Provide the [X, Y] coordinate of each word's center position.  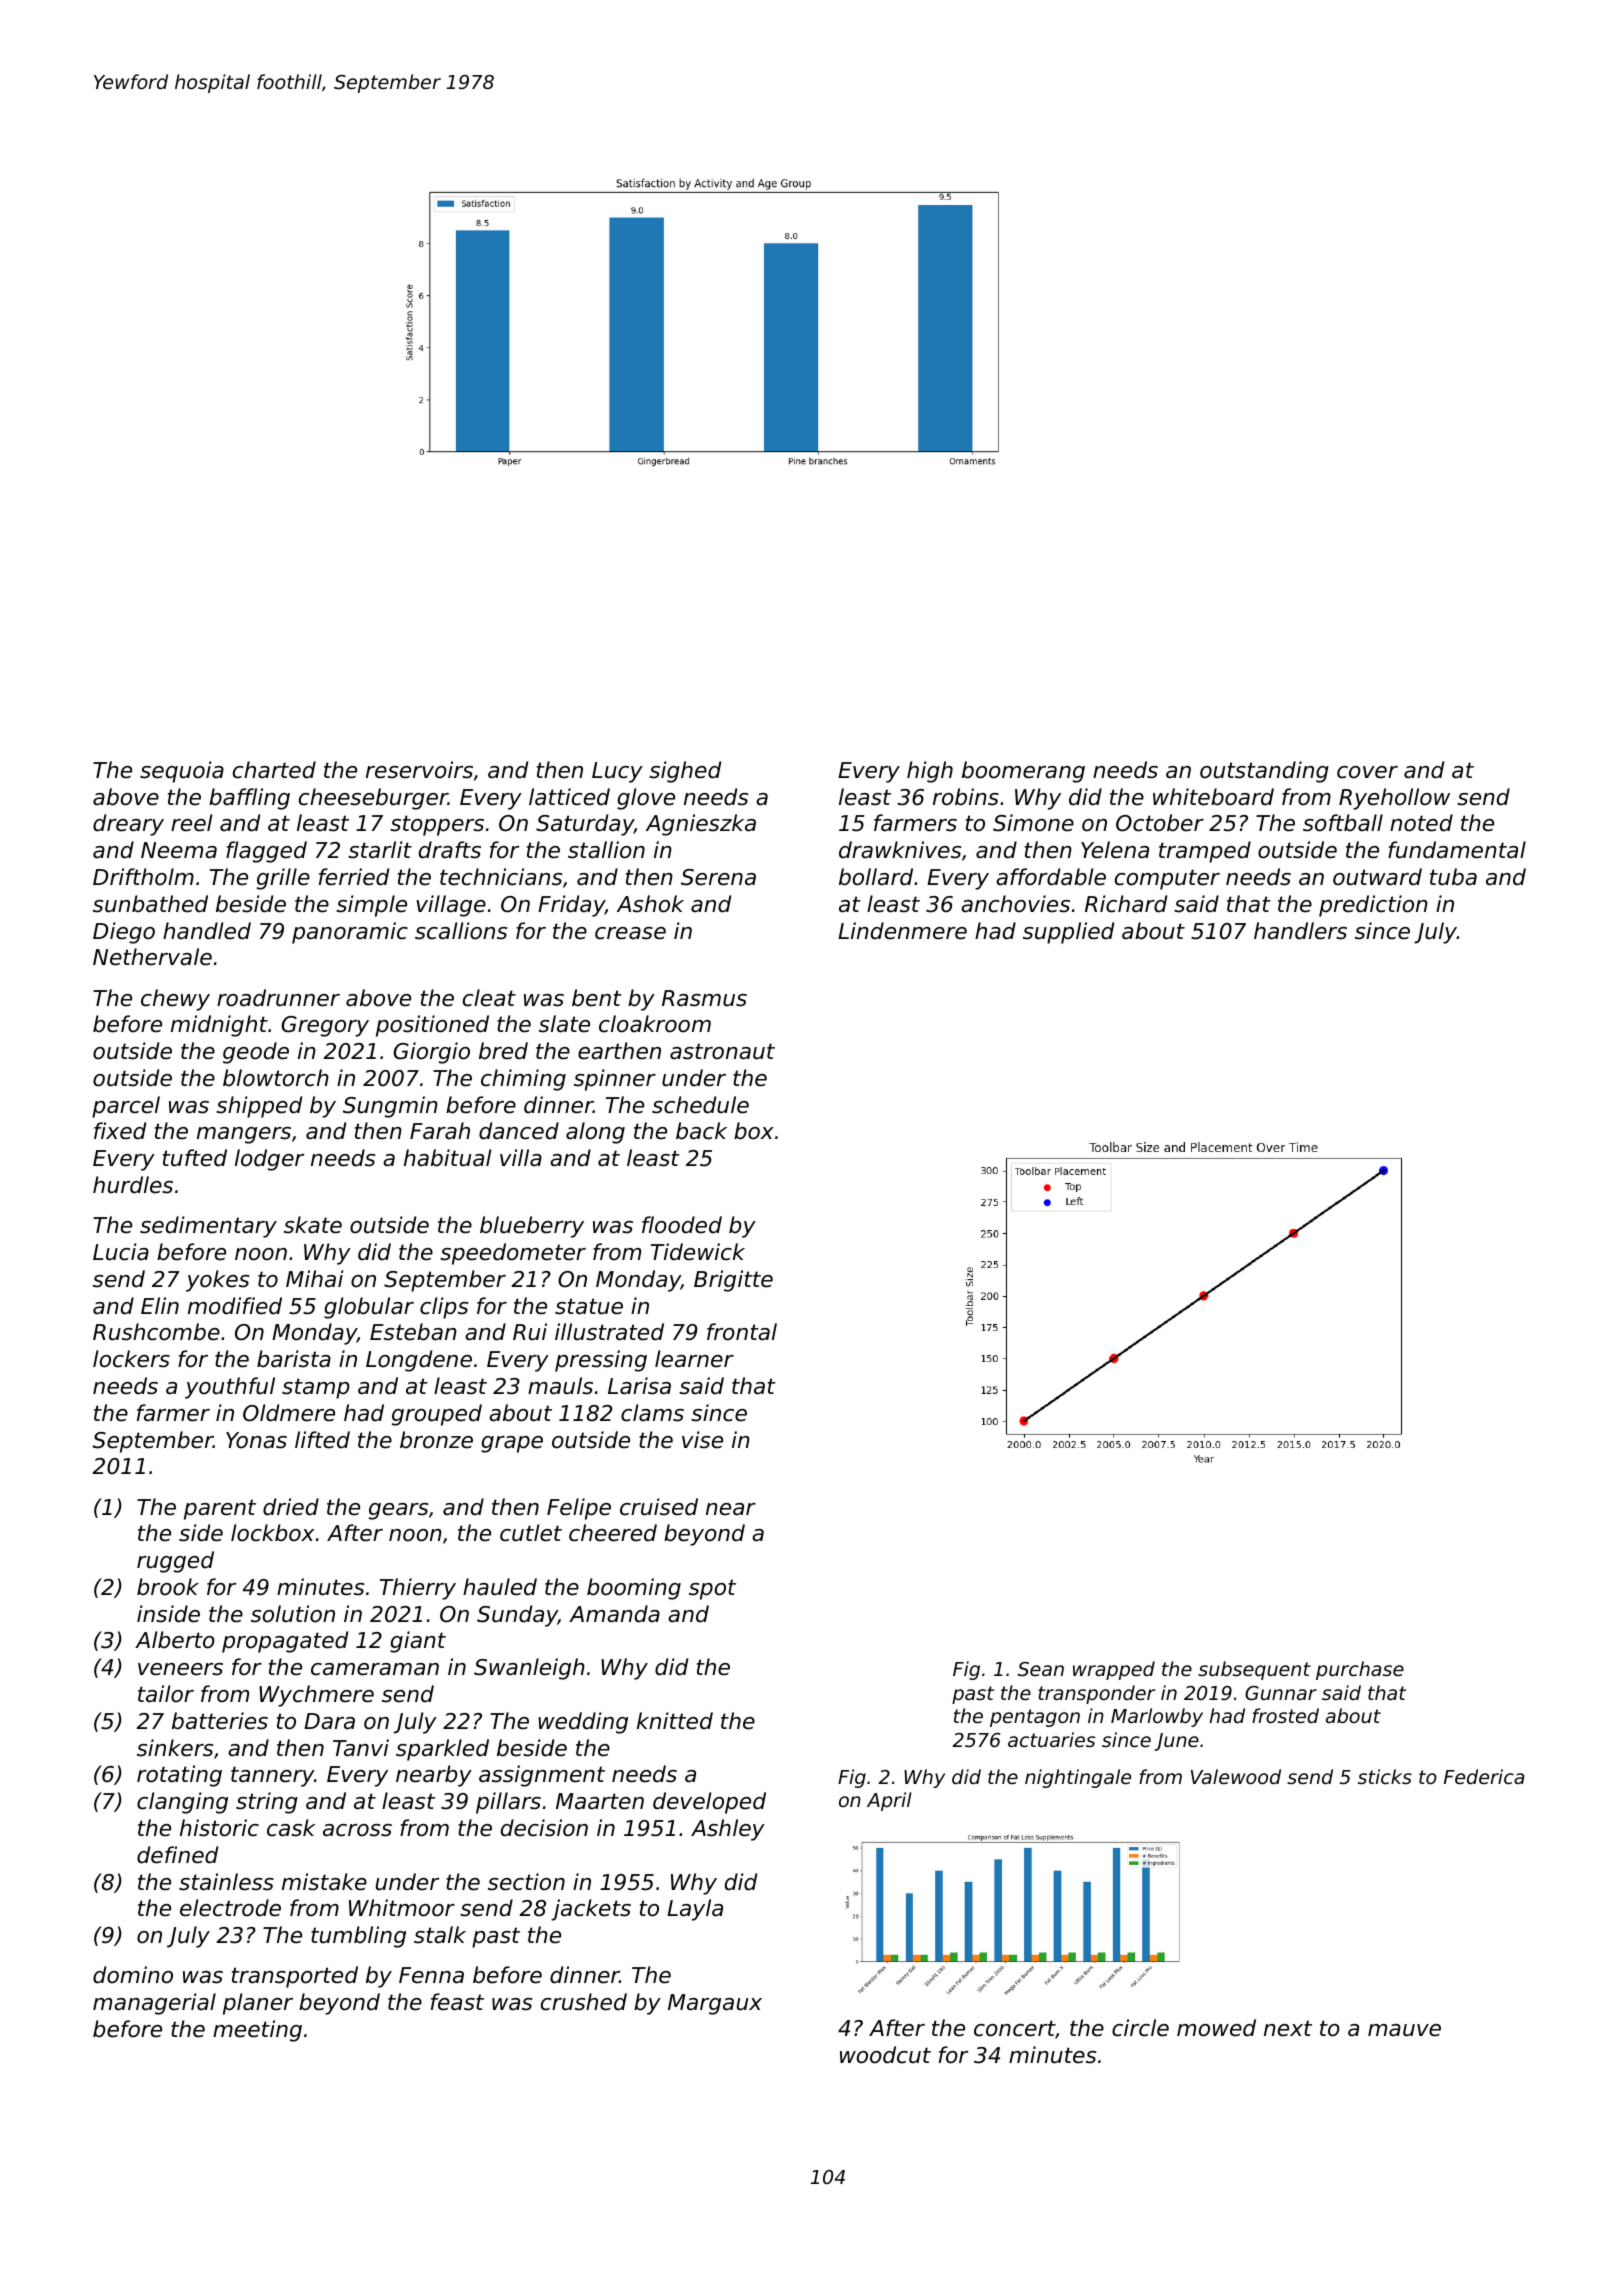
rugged [175, 1562]
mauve [1404, 2030]
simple [371, 906]
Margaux [715, 2004]
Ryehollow [1394, 799]
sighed [685, 772]
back [701, 1131]
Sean [1041, 1669]
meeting [257, 2031]
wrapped [1114, 1670]
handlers [1300, 931]
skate [313, 1225]
